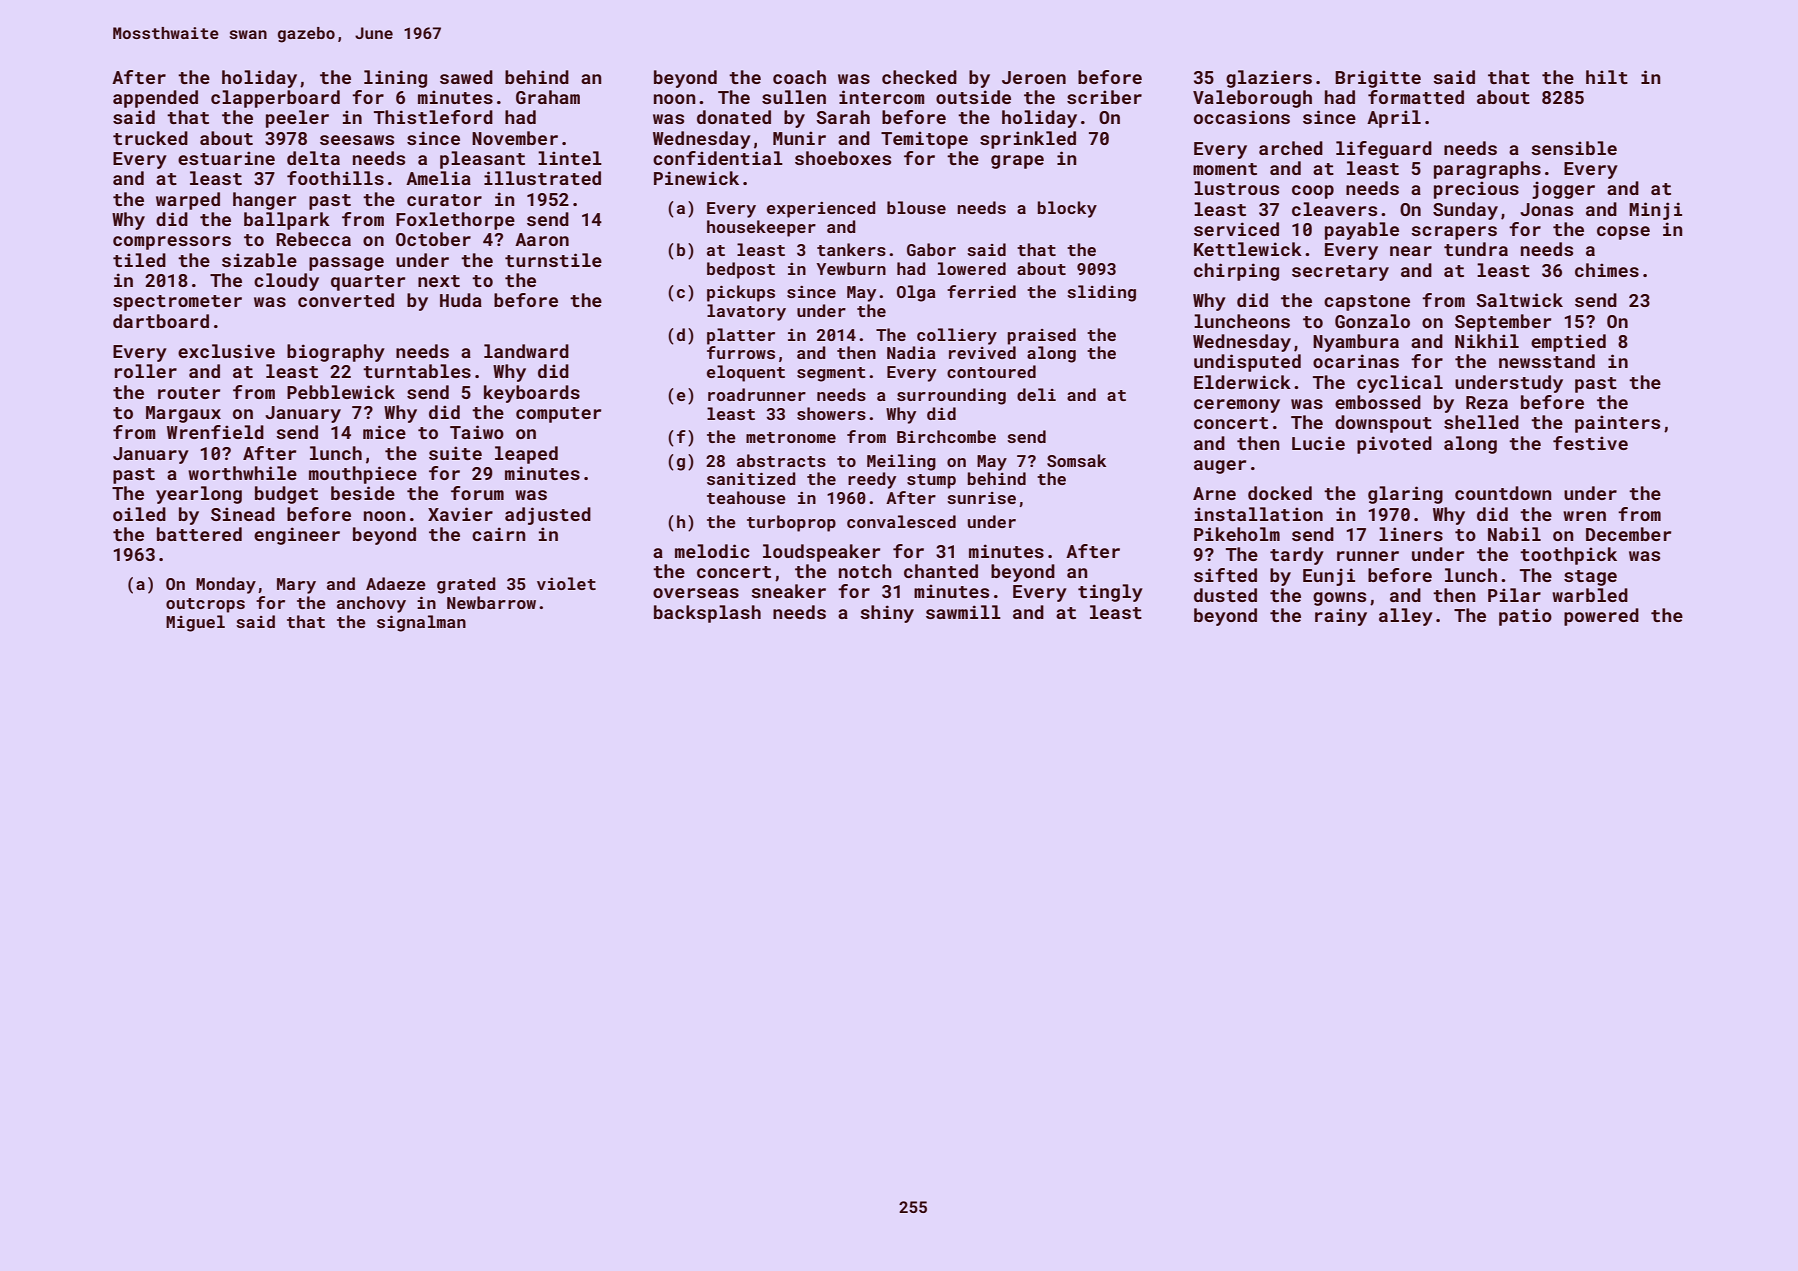 This image has width=1798, height=1271. What do you see at coordinates (1378, 79) in the image?
I see `Brigitte` at bounding box center [1378, 79].
